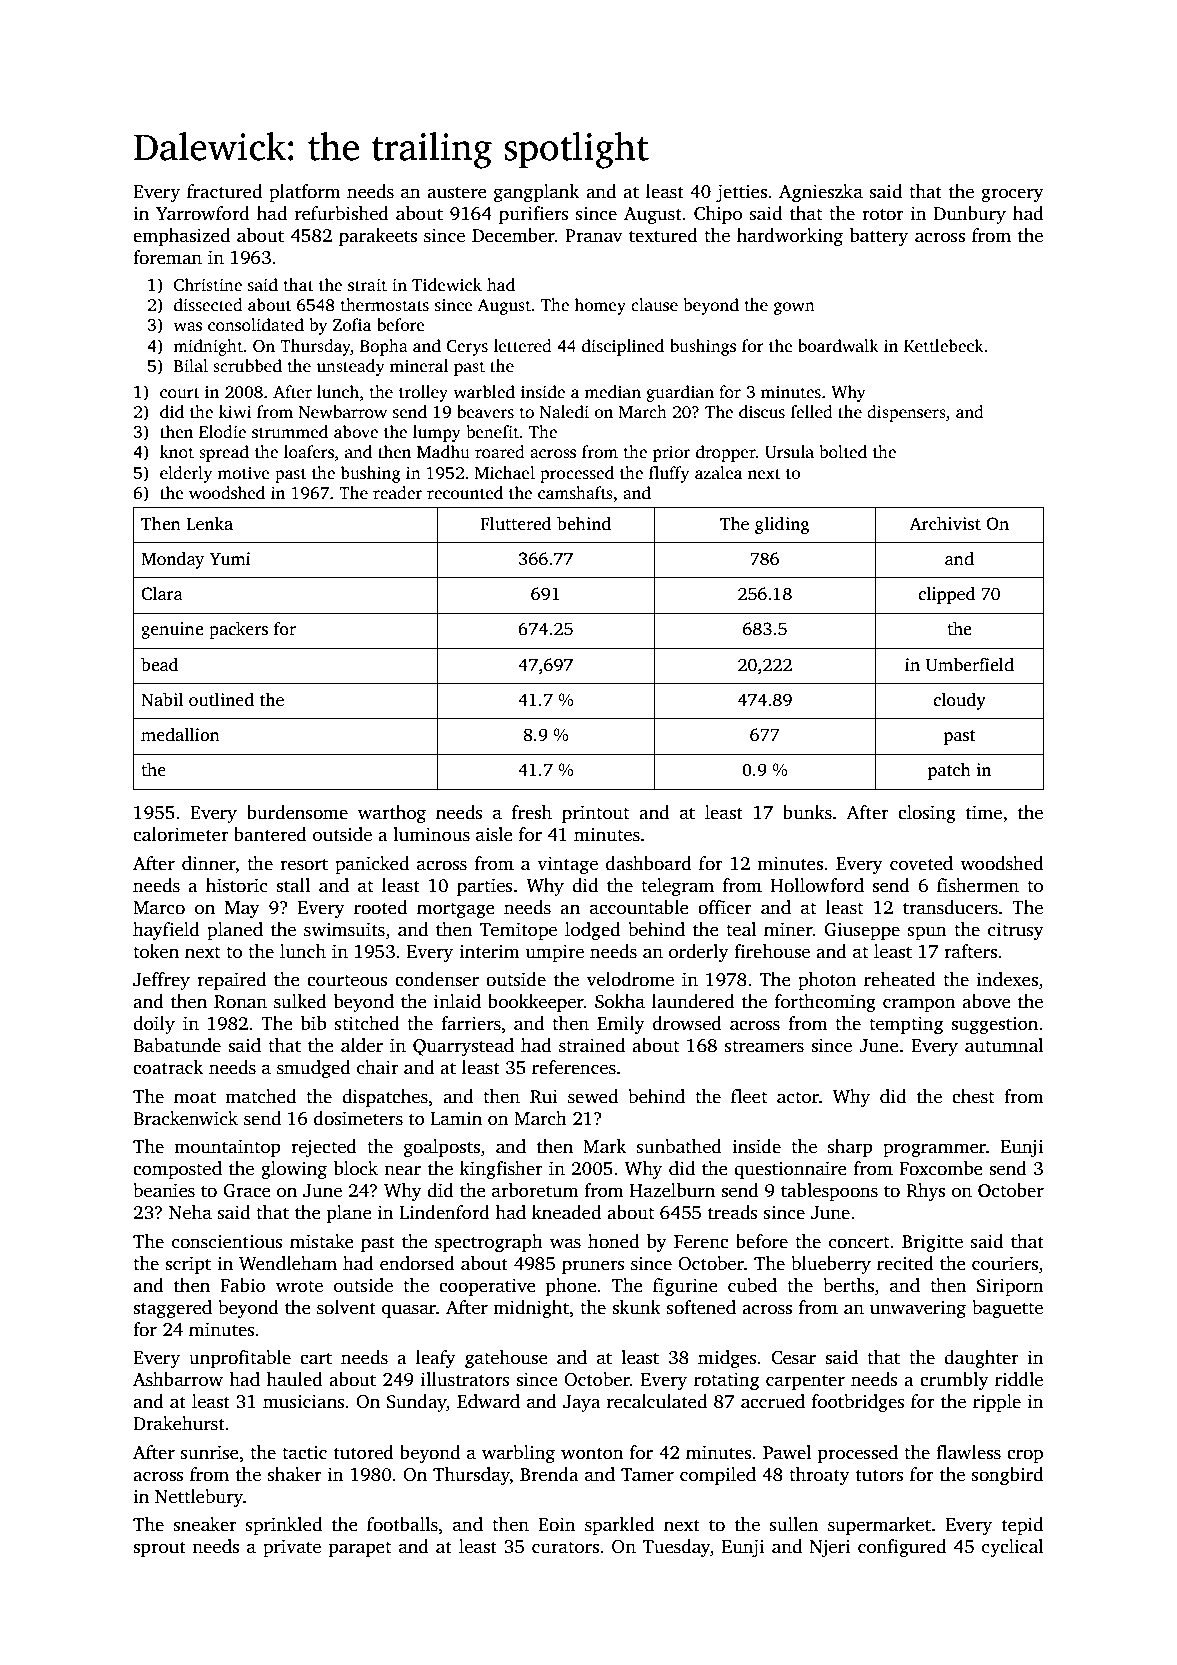  What do you see at coordinates (927, 814) in the page?
I see `closing` at bounding box center [927, 814].
